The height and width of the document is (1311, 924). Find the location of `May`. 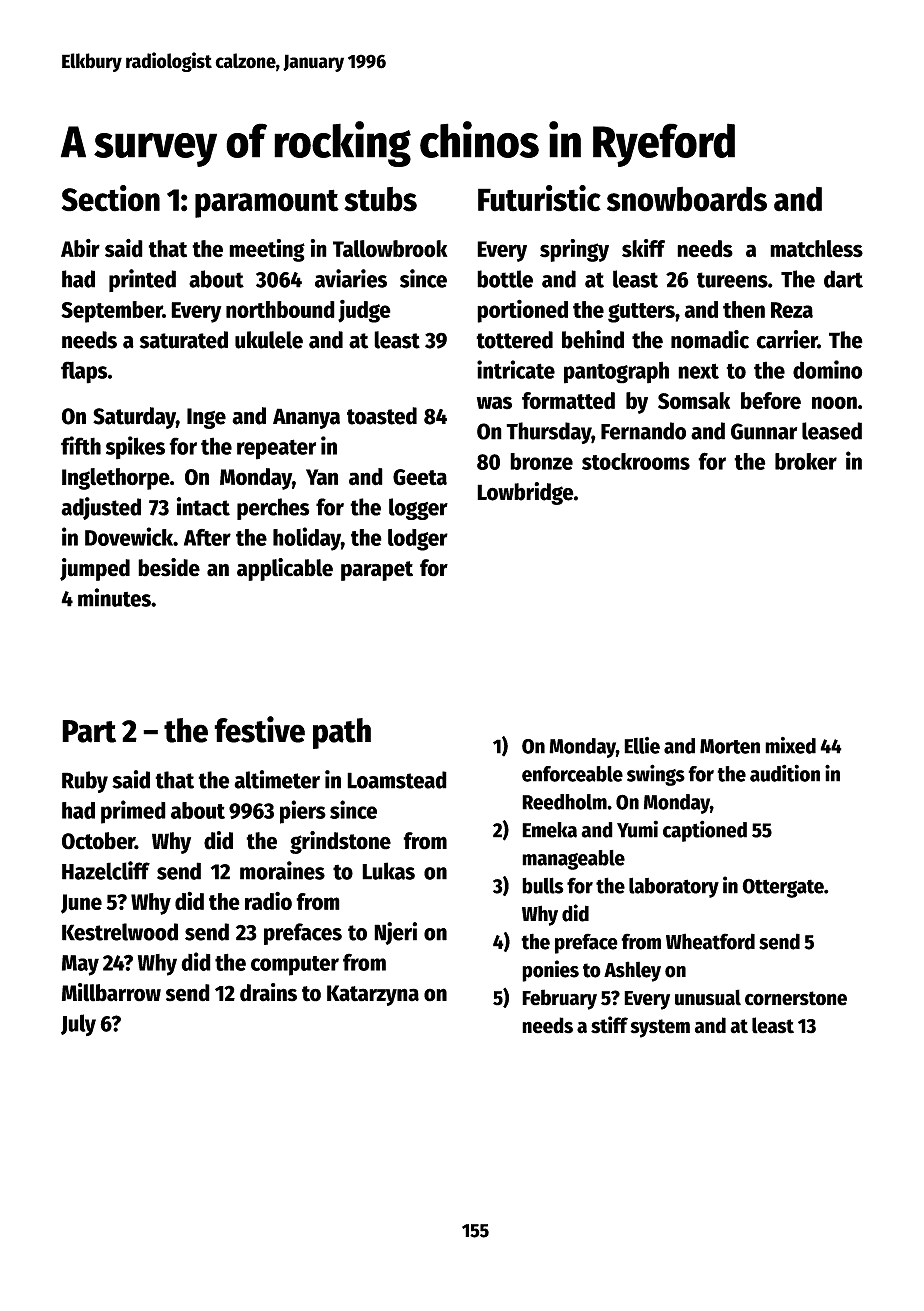

May is located at coordinates (80, 965).
